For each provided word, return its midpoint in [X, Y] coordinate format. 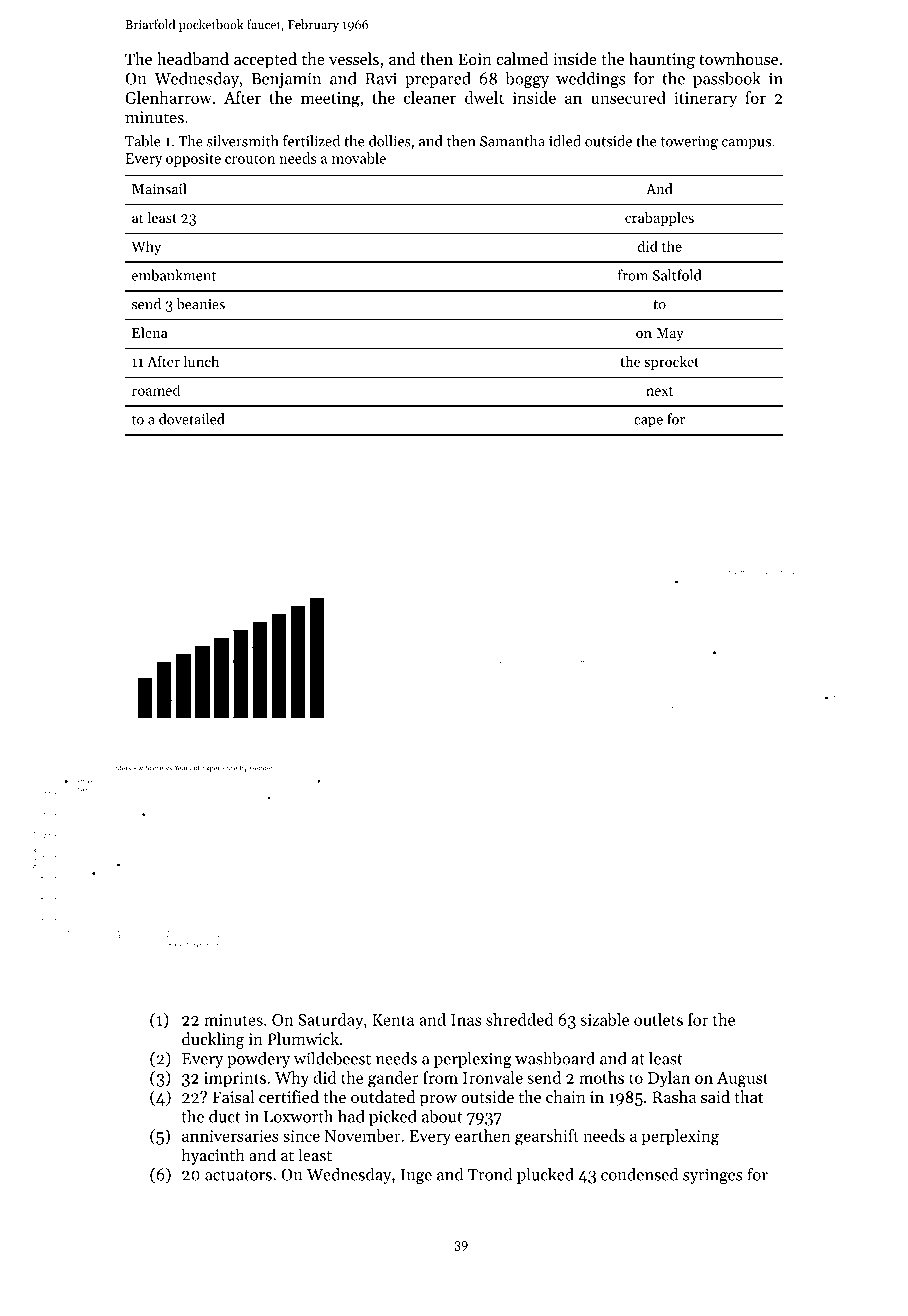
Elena [150, 332]
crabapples [659, 219]
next [659, 391]
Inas [466, 1020]
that [748, 1096]
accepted [265, 60]
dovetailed [192, 419]
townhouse [738, 58]
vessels [354, 58]
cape [648, 422]
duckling [213, 1040]
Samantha [512, 141]
